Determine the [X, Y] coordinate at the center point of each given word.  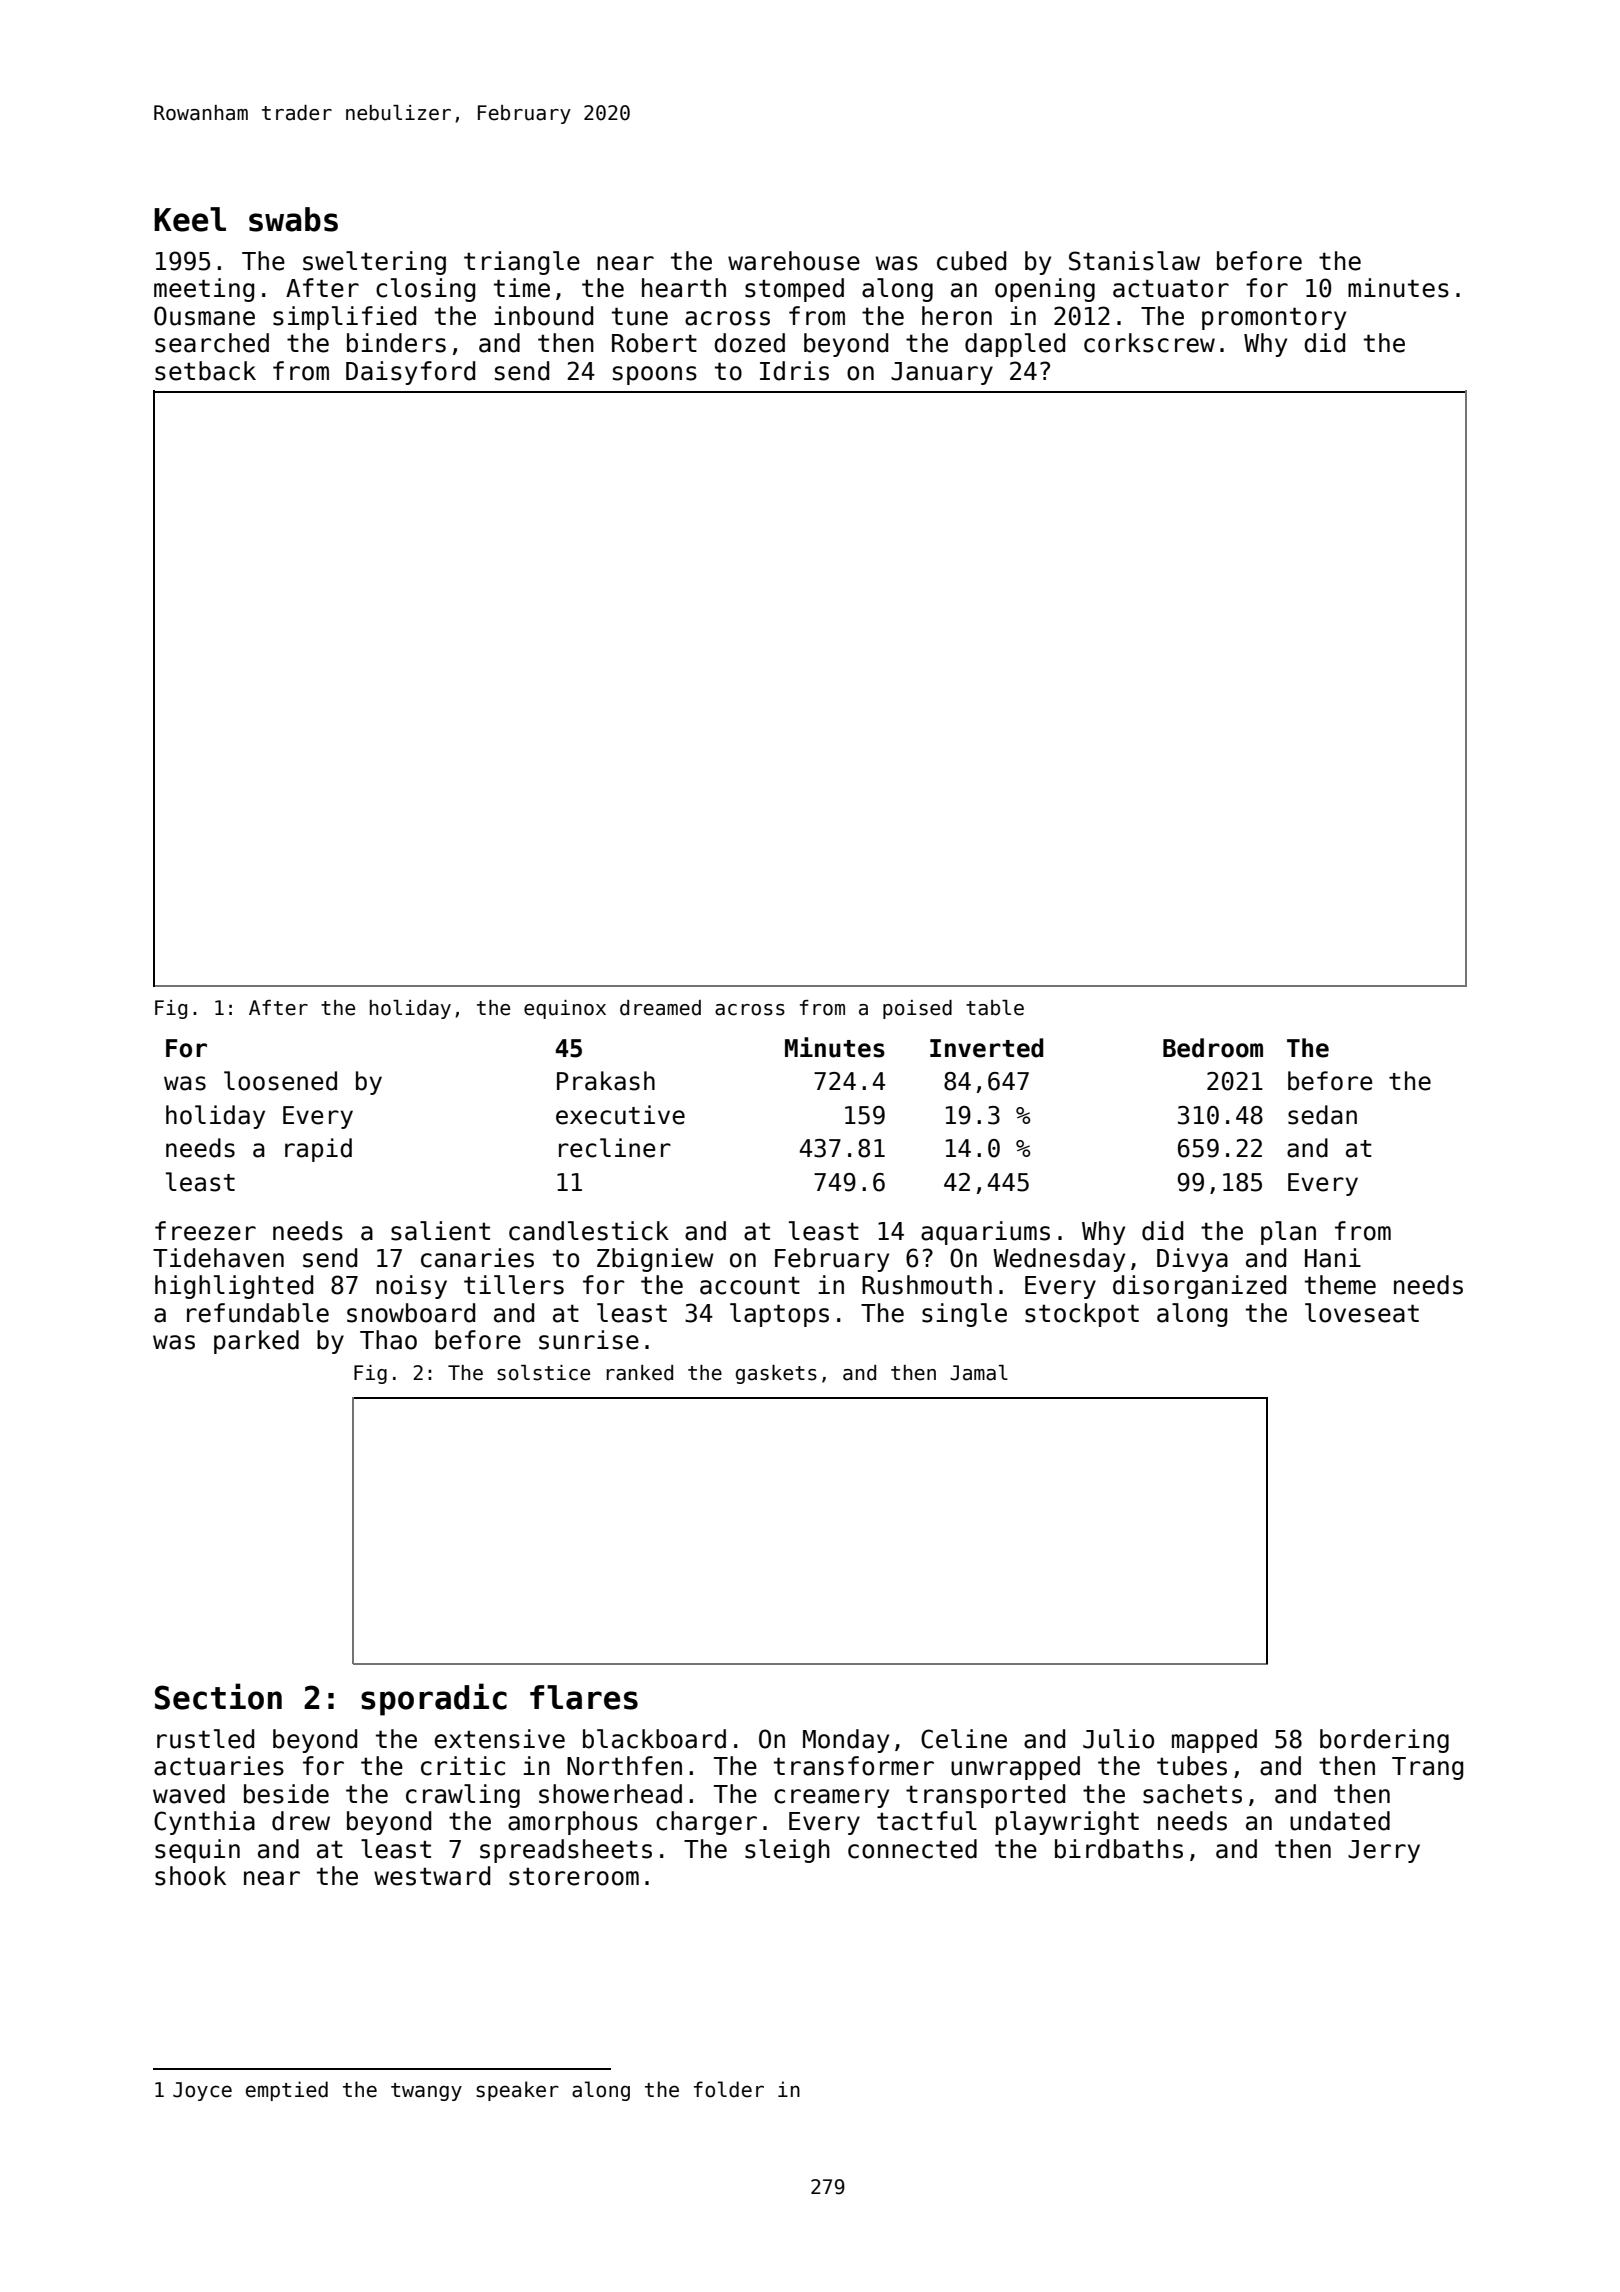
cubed [971, 261]
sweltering [374, 263]
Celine [964, 1739]
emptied [287, 2091]
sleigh [787, 1851]
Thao [388, 1340]
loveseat [1362, 1313]
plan [1288, 1233]
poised [917, 1009]
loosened [280, 1081]
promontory [1274, 318]
